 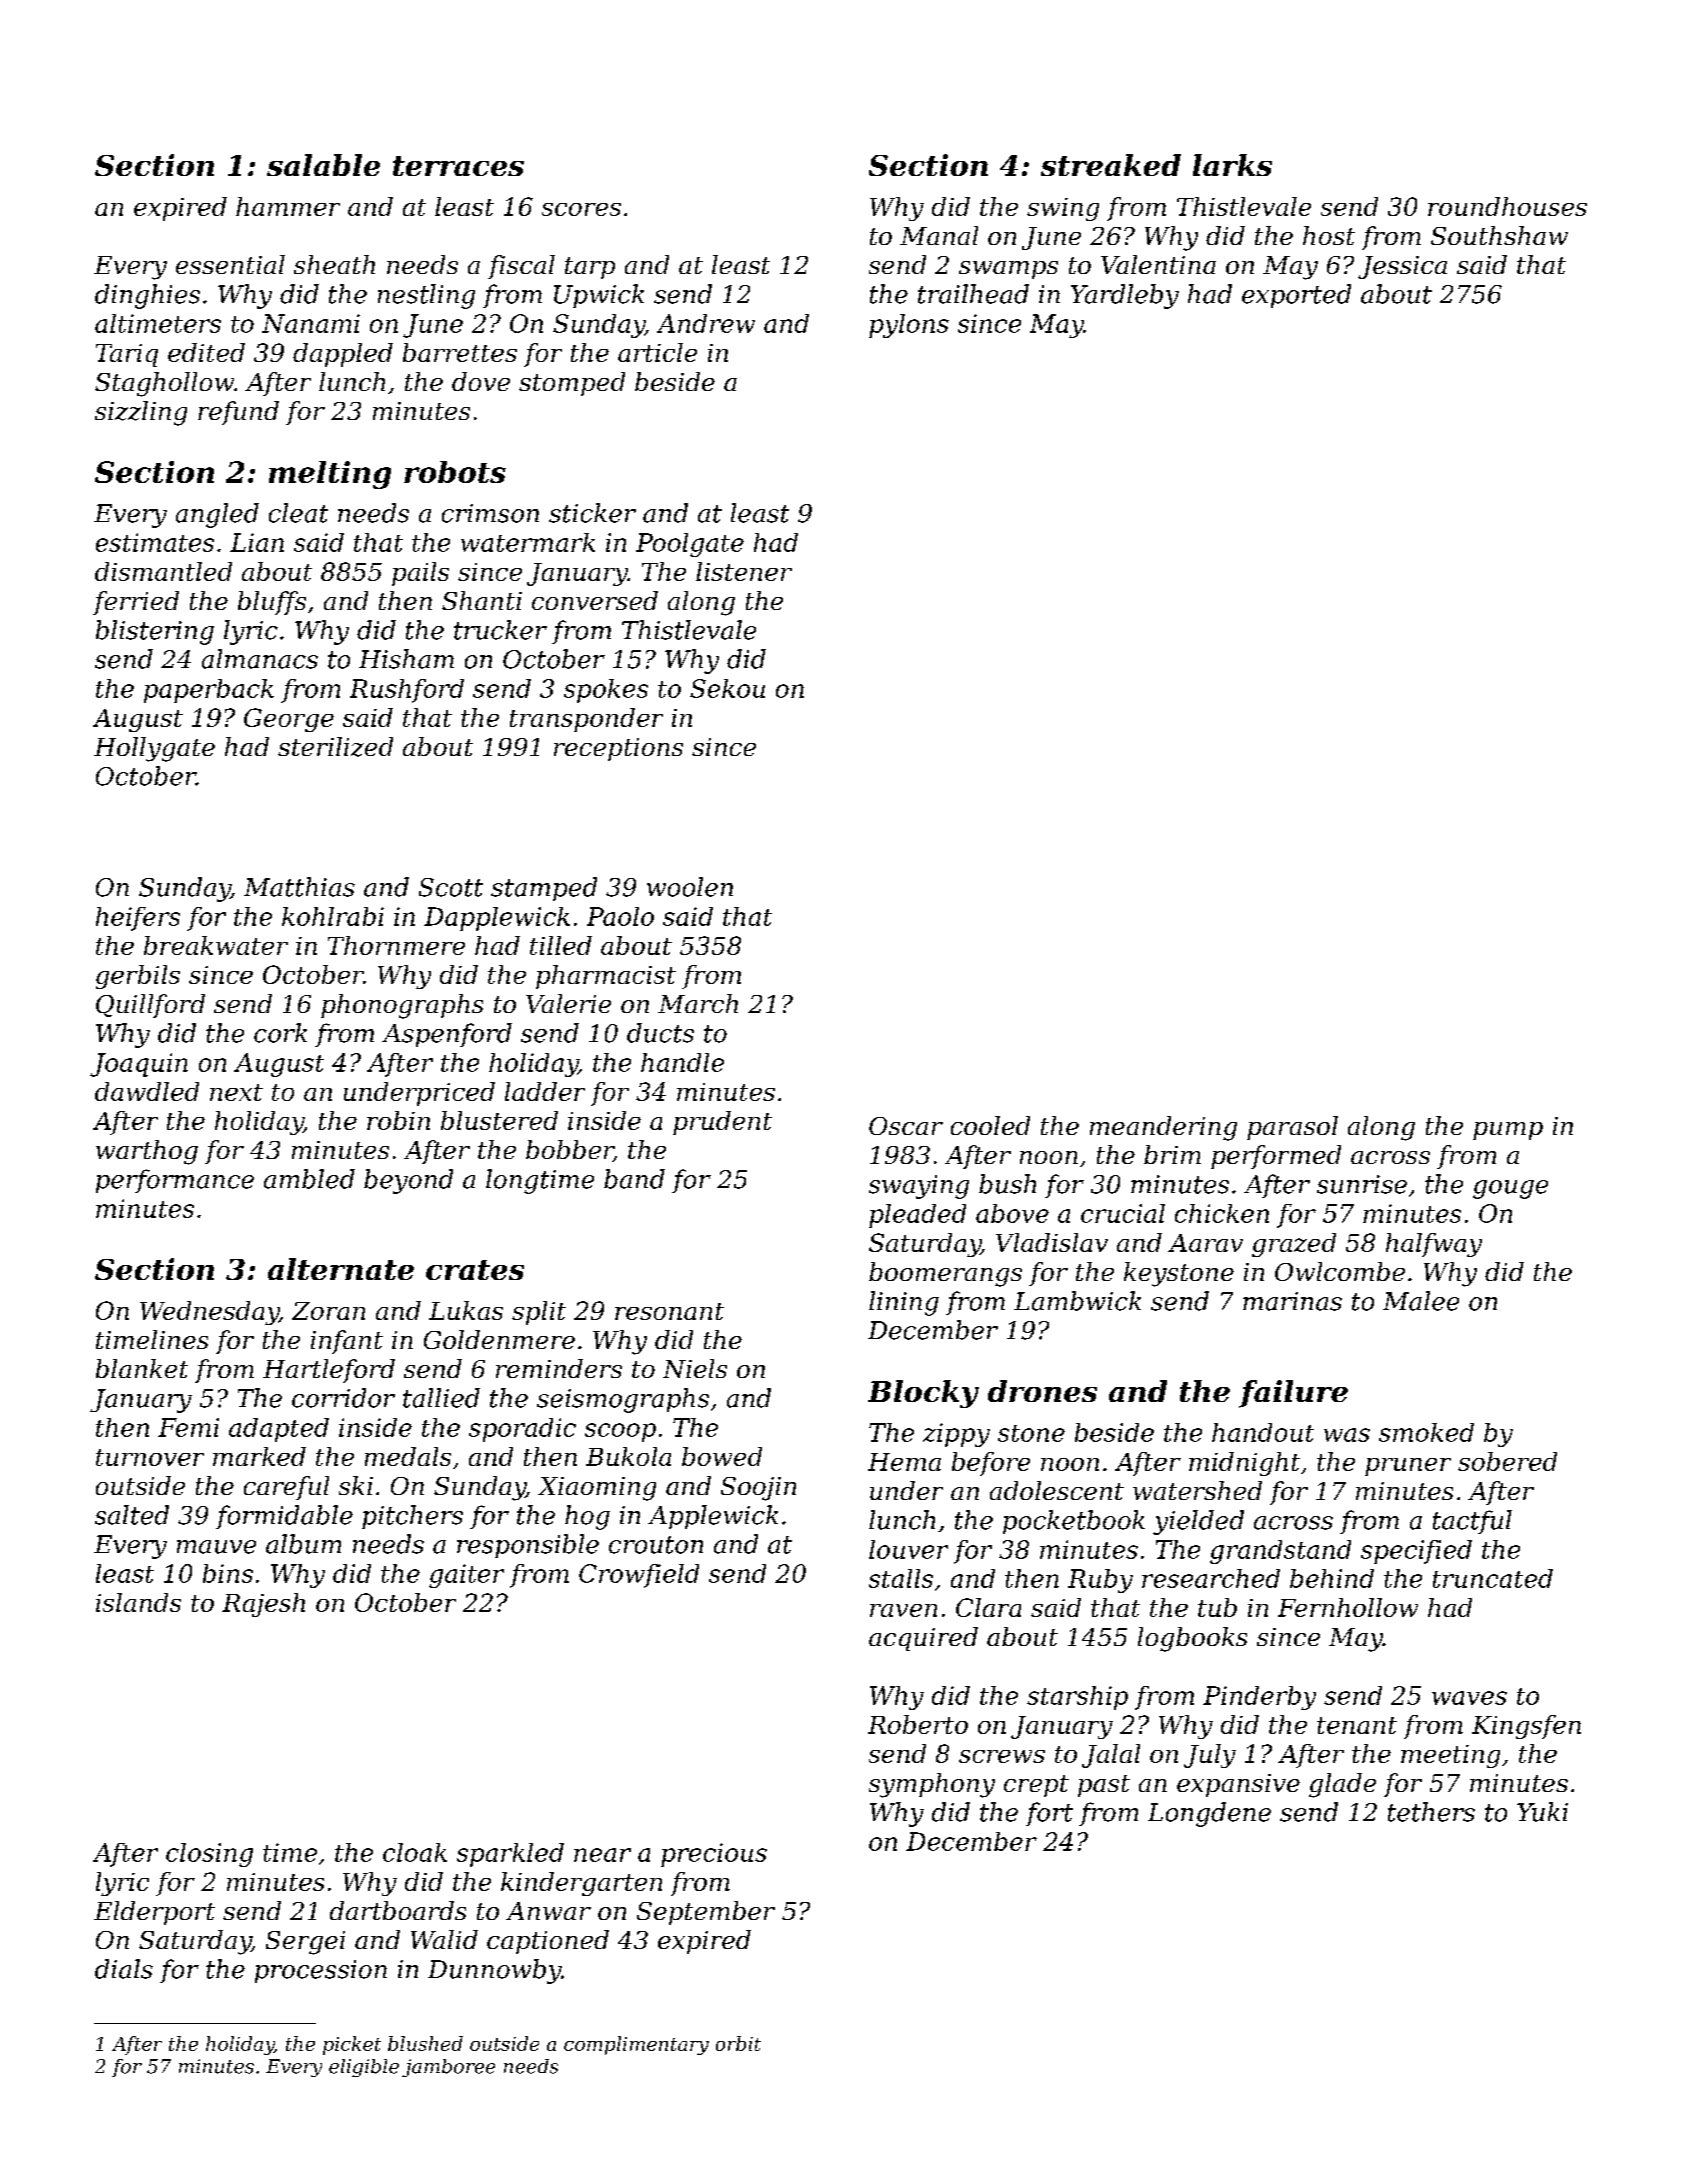 What do you see at coordinates (695, 1368) in the document?
I see `Niels` at bounding box center [695, 1368].
